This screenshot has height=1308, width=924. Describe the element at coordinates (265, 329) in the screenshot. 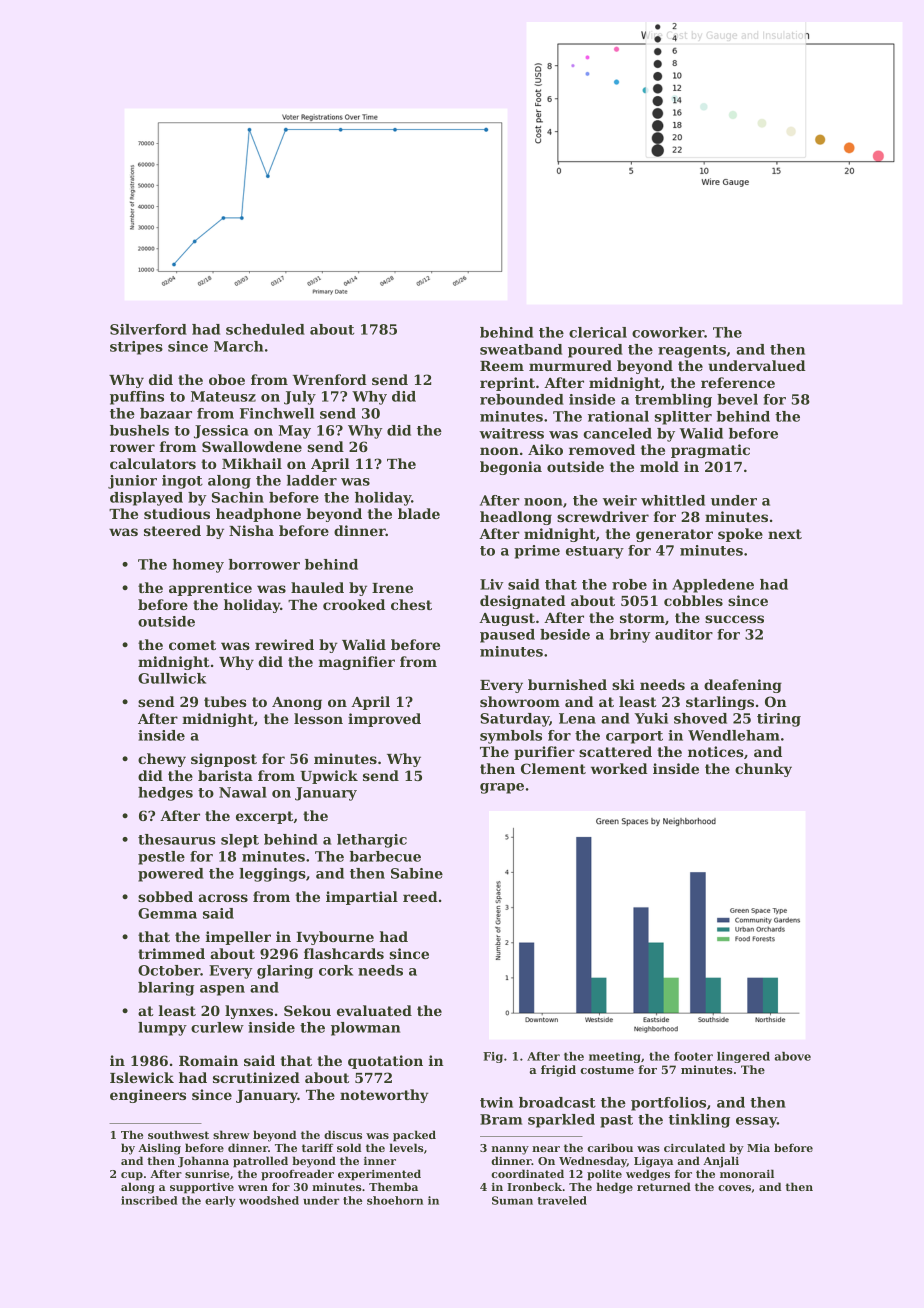

I see `scheduled` at that location.
